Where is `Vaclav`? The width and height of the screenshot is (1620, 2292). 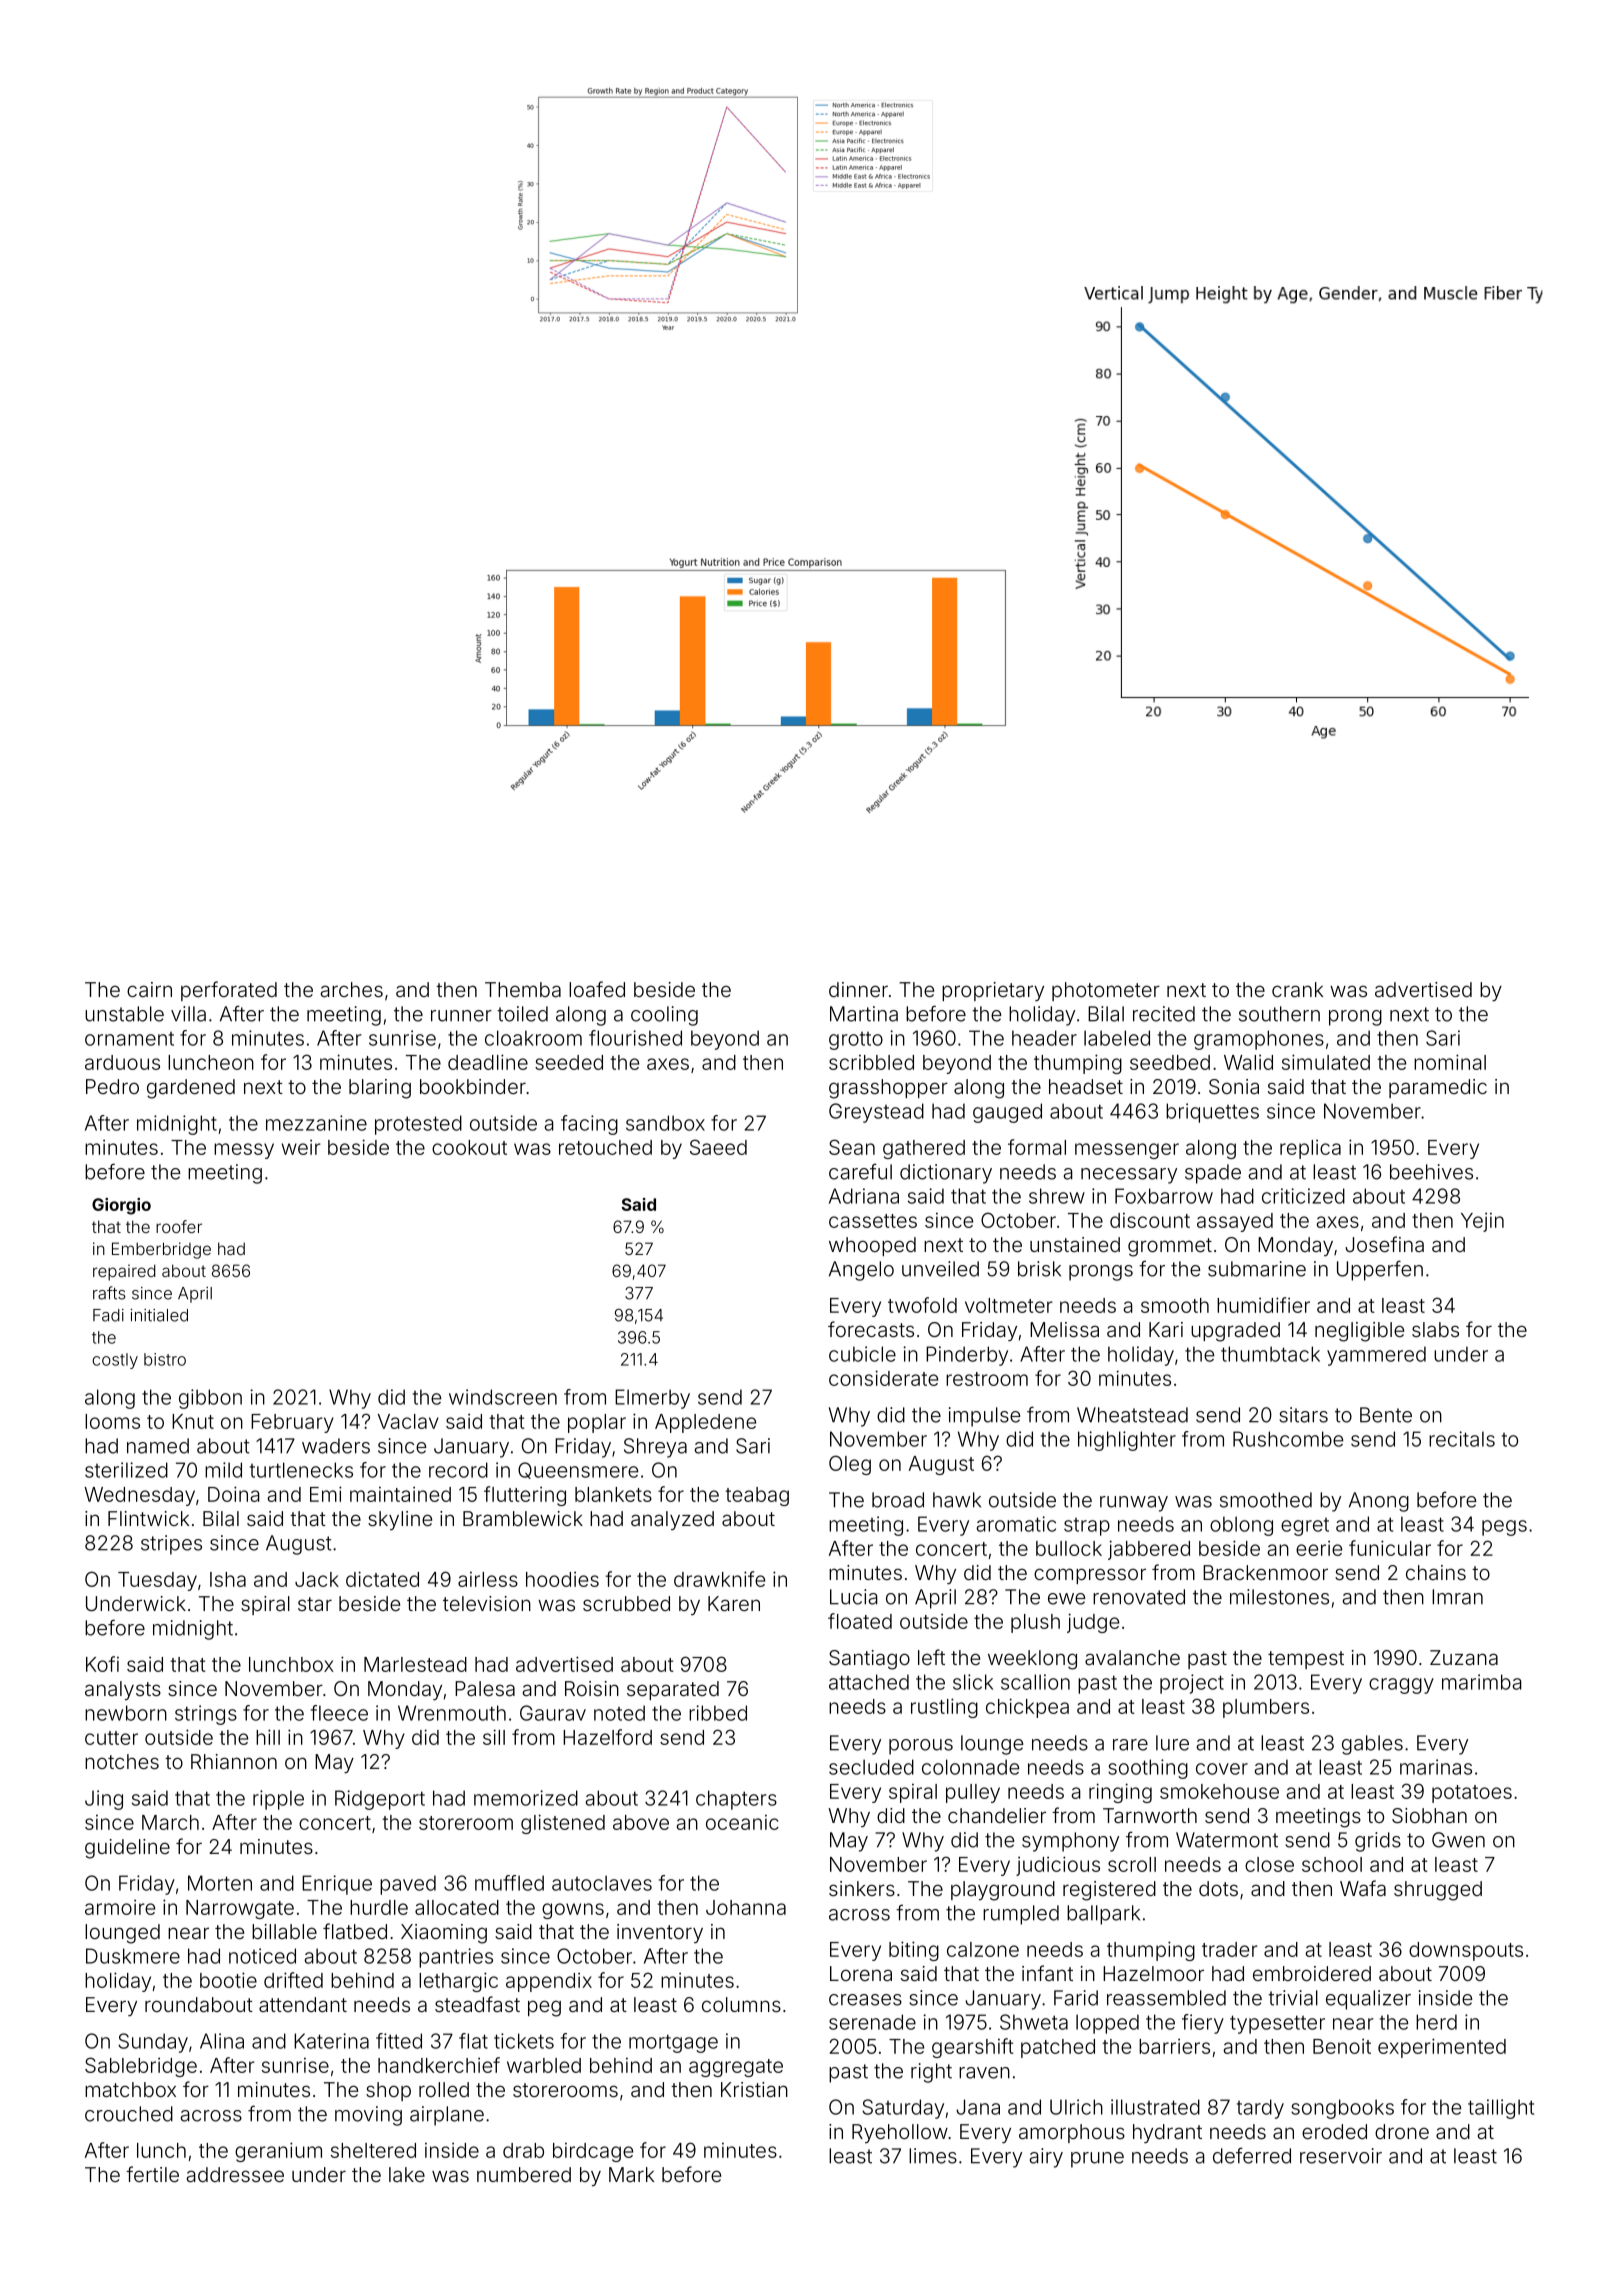 Vaclav is located at coordinates (408, 1421).
